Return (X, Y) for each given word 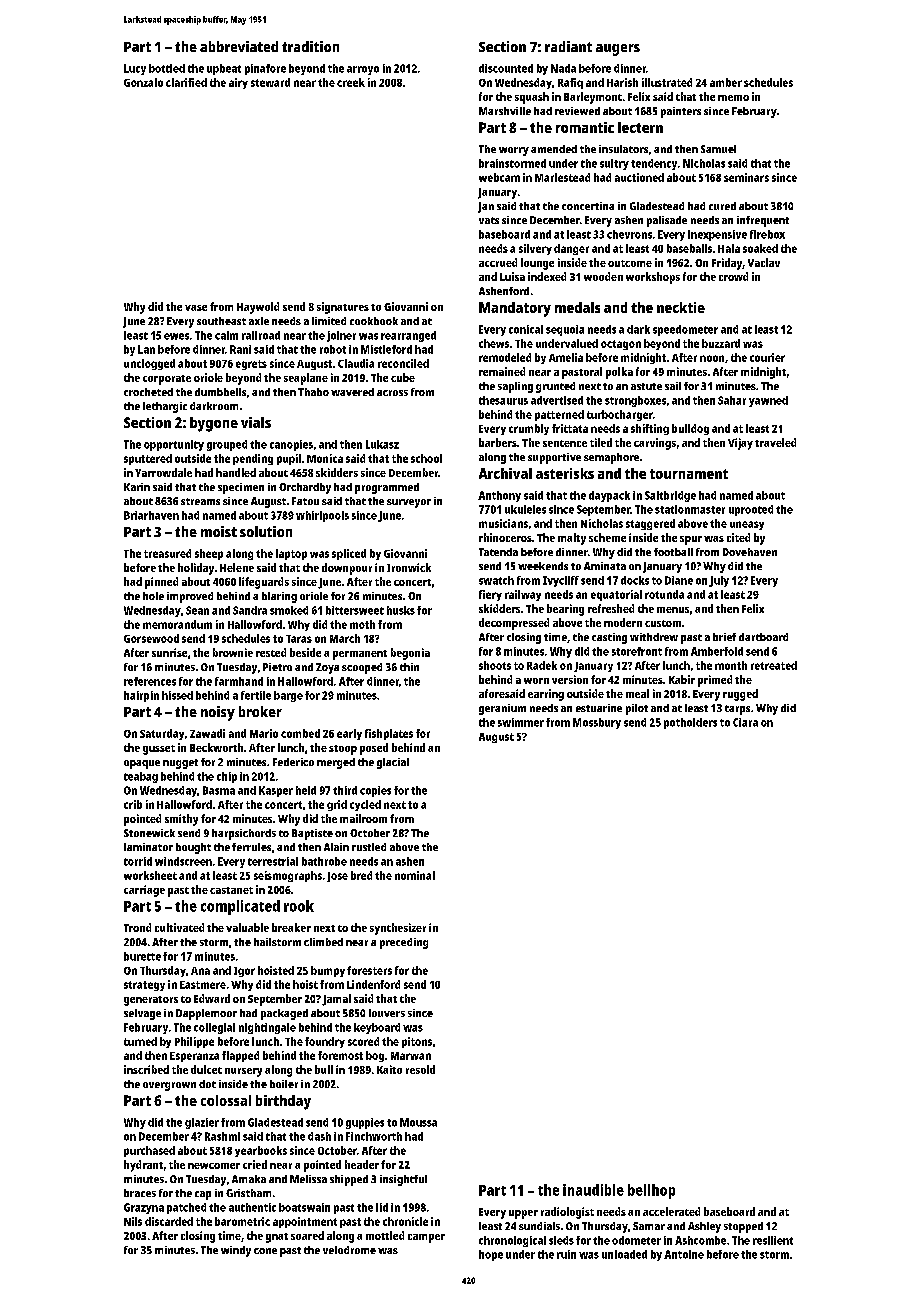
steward (270, 82)
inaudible (593, 1190)
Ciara (745, 722)
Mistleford (386, 349)
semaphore (611, 458)
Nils (133, 1221)
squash (532, 98)
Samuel (718, 149)
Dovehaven (750, 552)
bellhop (651, 1191)
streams (200, 501)
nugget (180, 764)
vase (196, 308)
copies (375, 791)
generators (151, 1001)
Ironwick (409, 567)
